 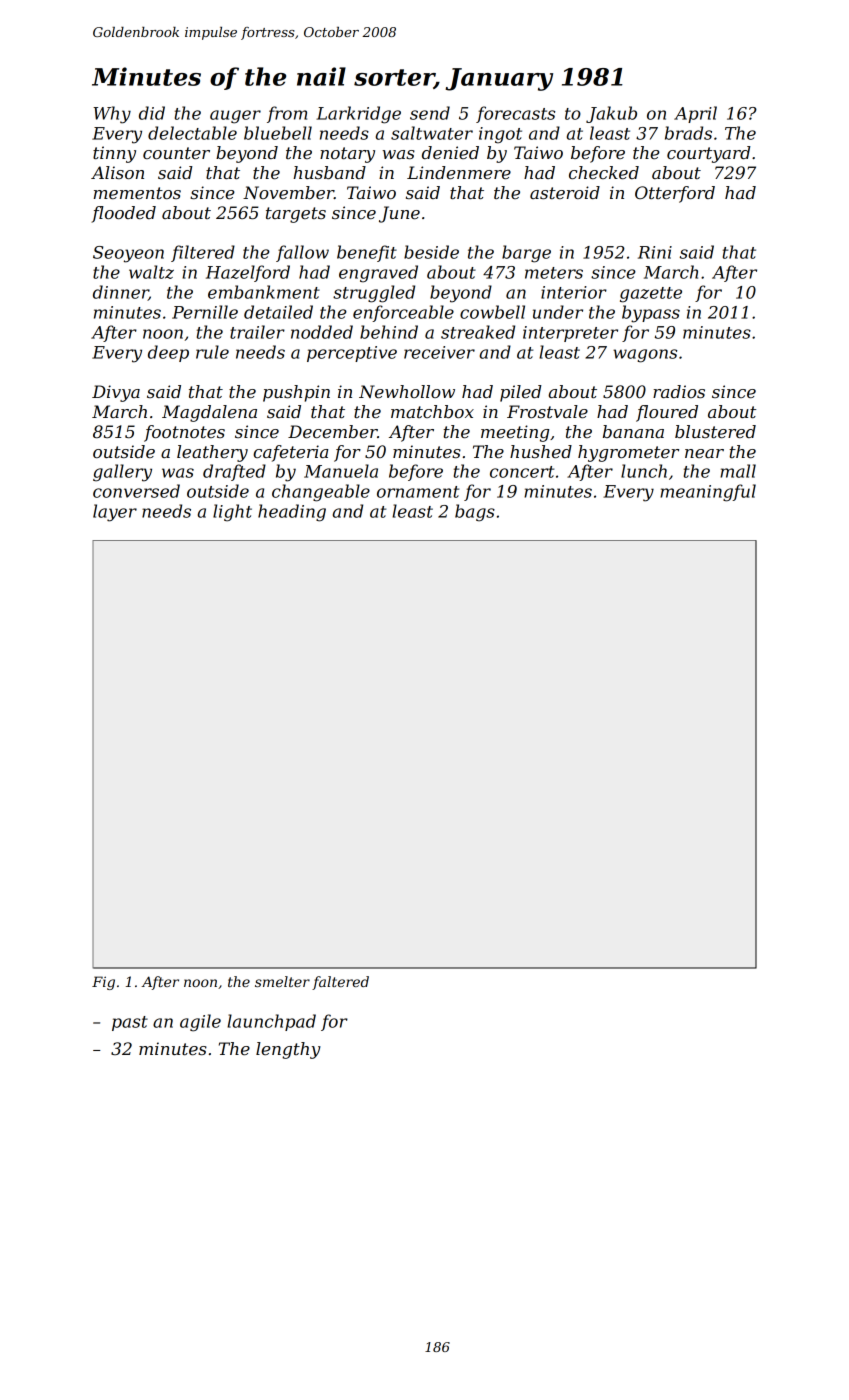 I want to click on lengthy, so click(x=288, y=1050).
